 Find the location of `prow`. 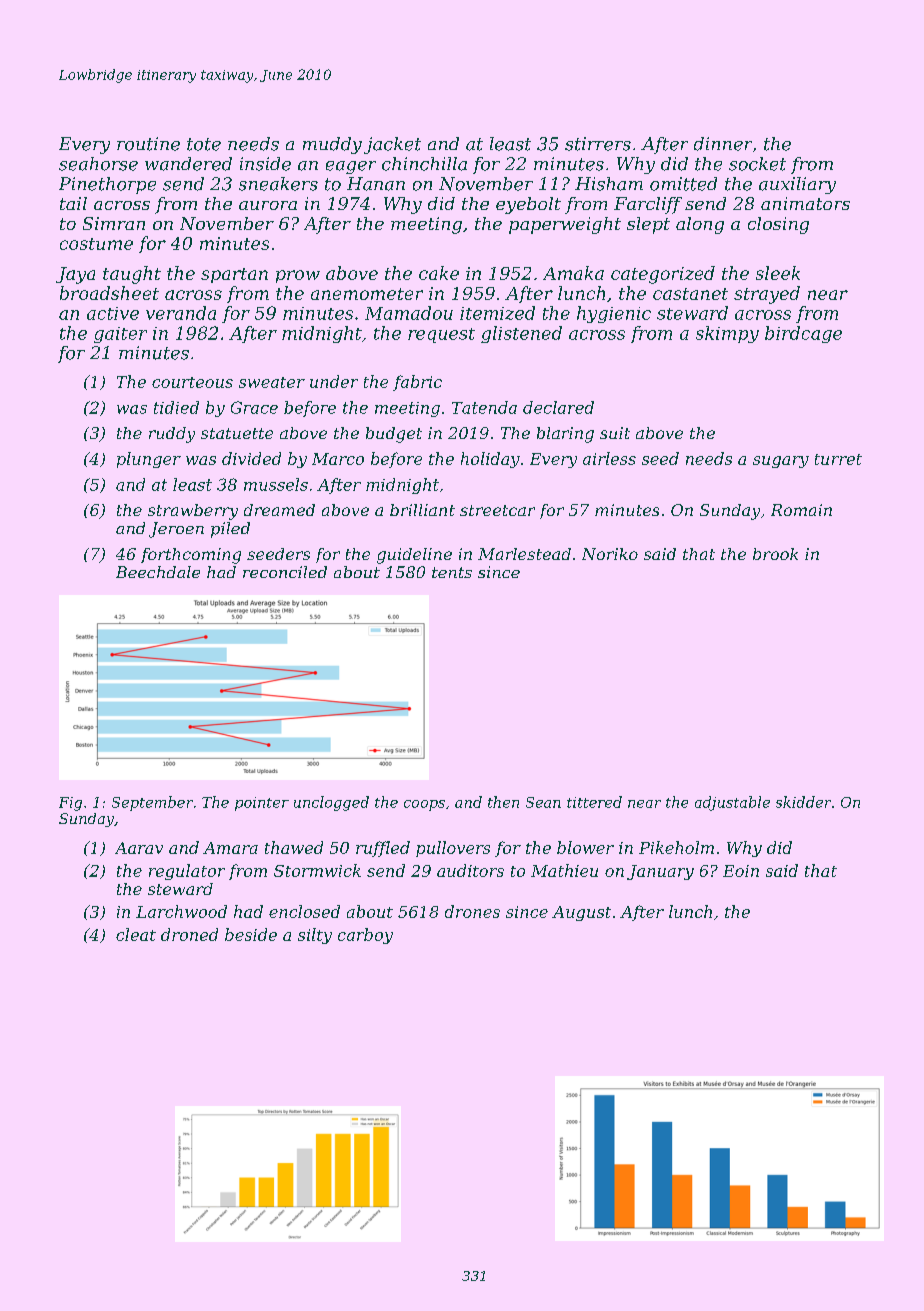

prow is located at coordinates (298, 276).
